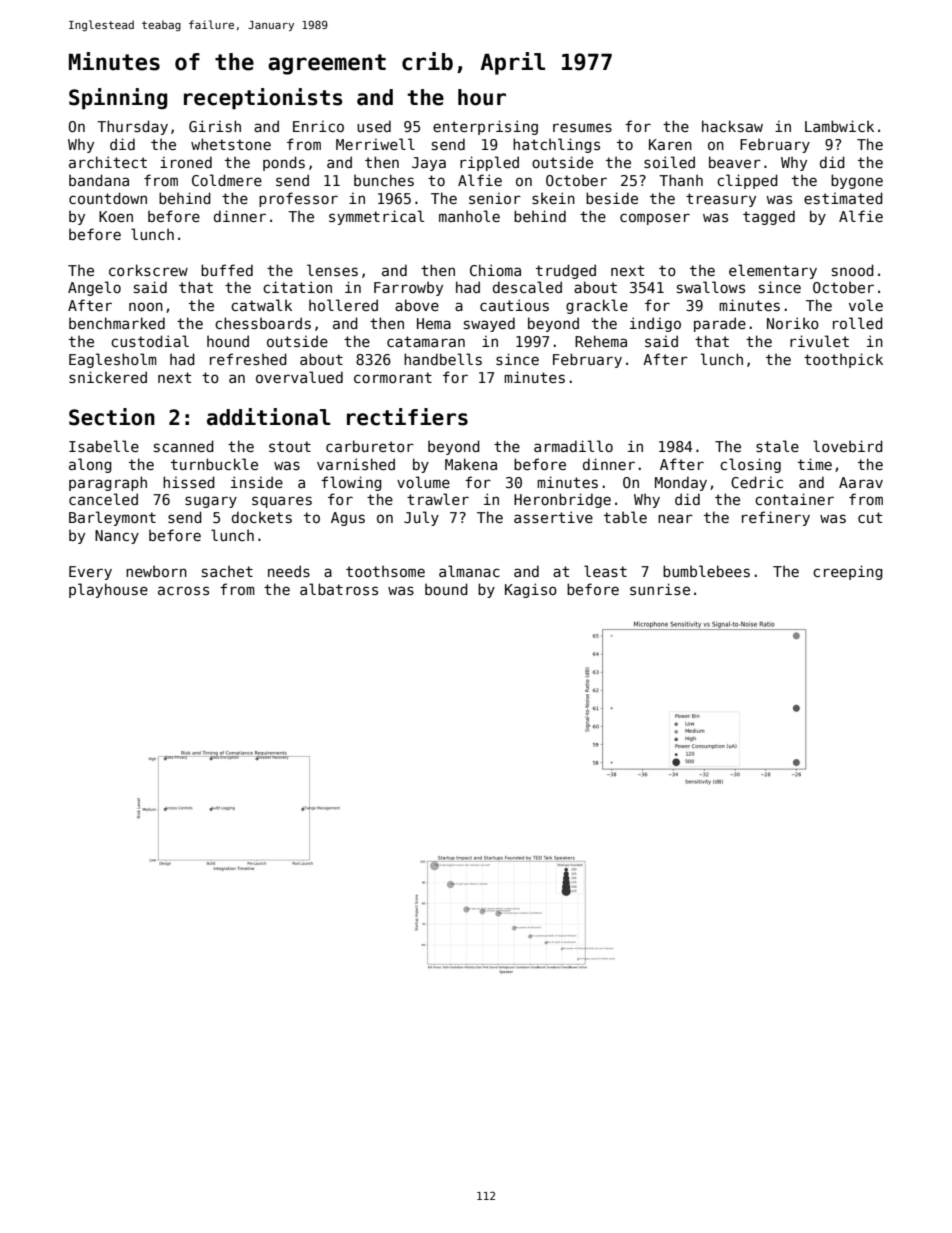  I want to click on creeping, so click(848, 572).
